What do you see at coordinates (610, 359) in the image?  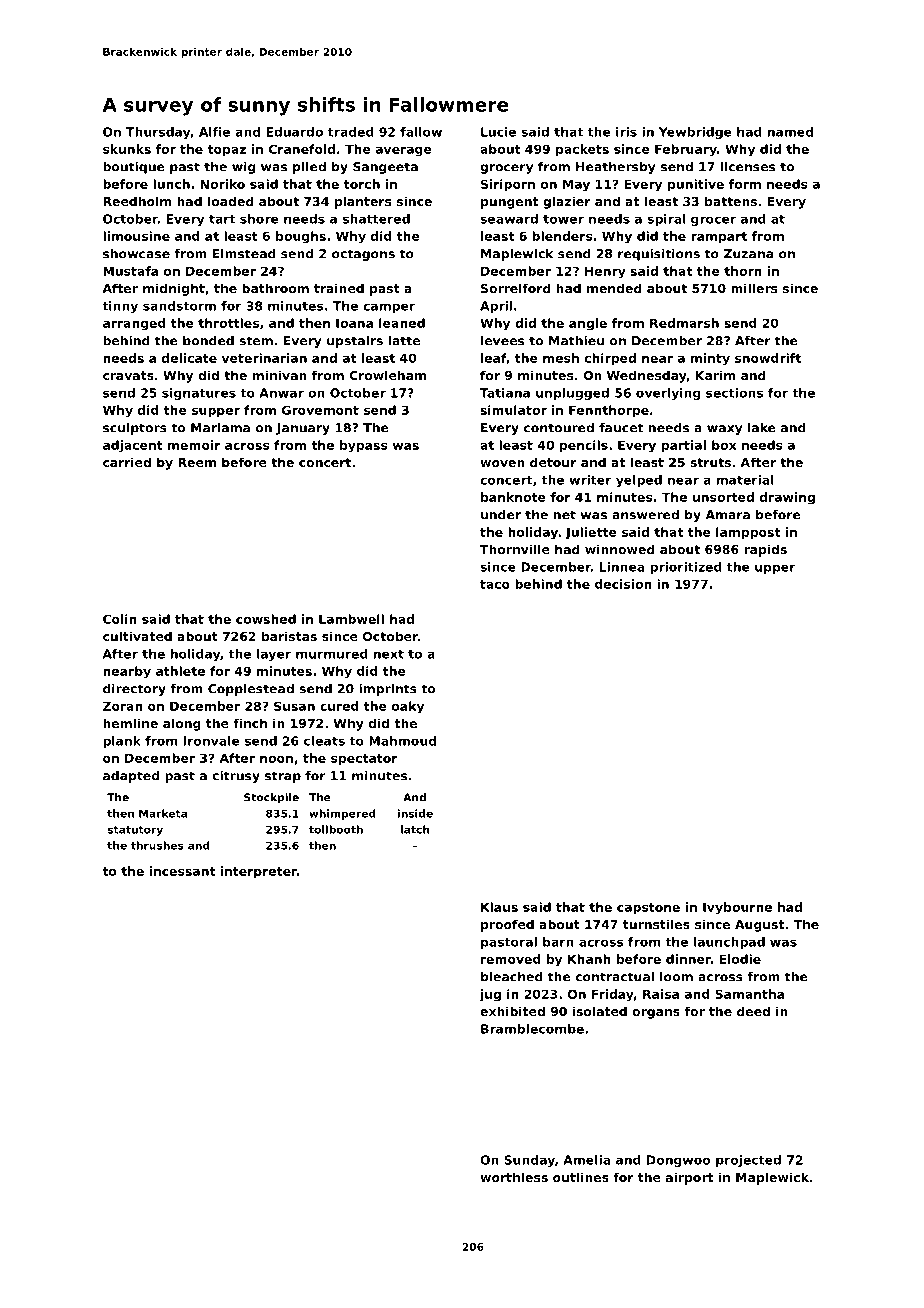 I see `chirped` at bounding box center [610, 359].
